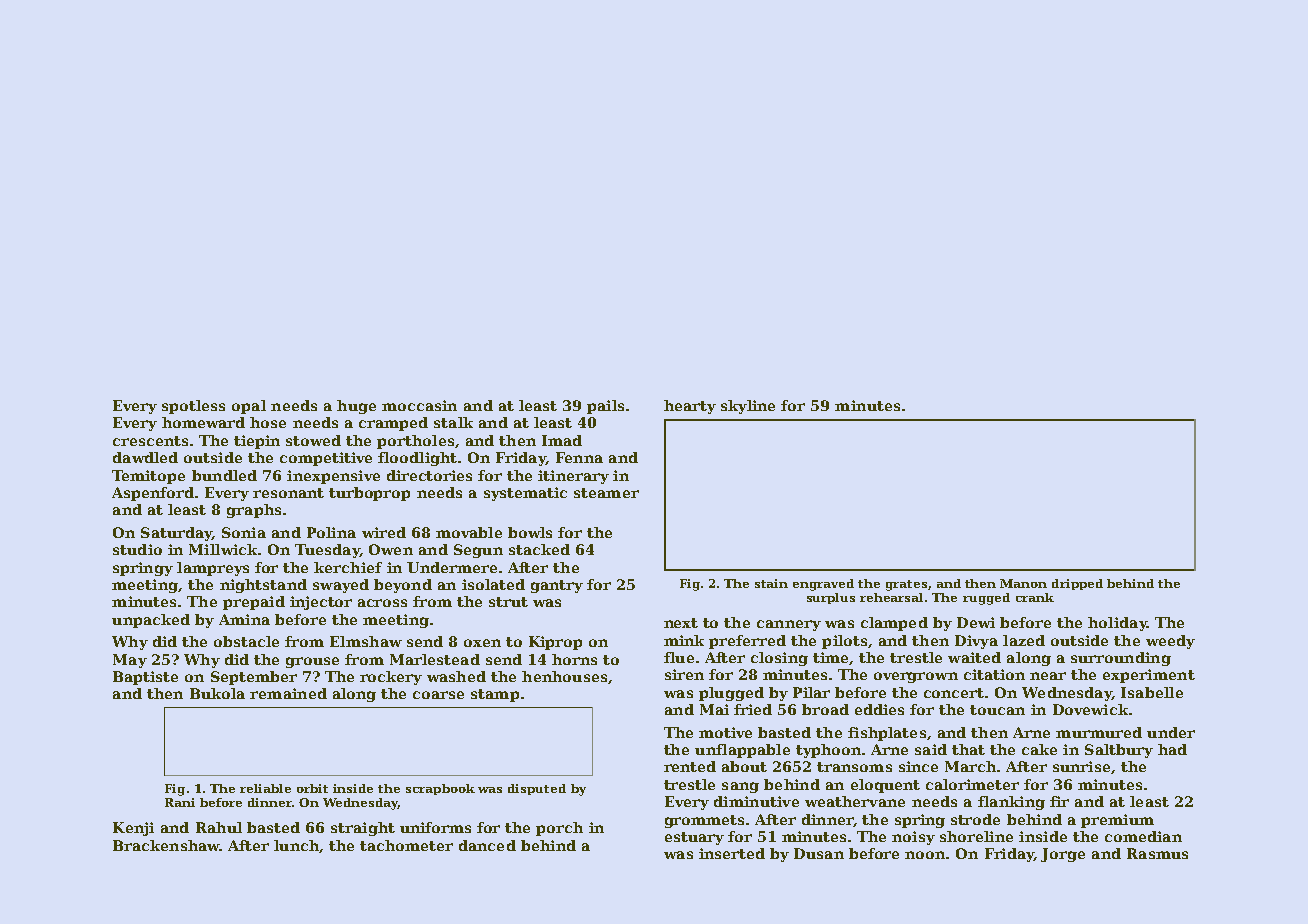 The image size is (1308, 924). What do you see at coordinates (180, 802) in the image?
I see `Rani` at bounding box center [180, 802].
